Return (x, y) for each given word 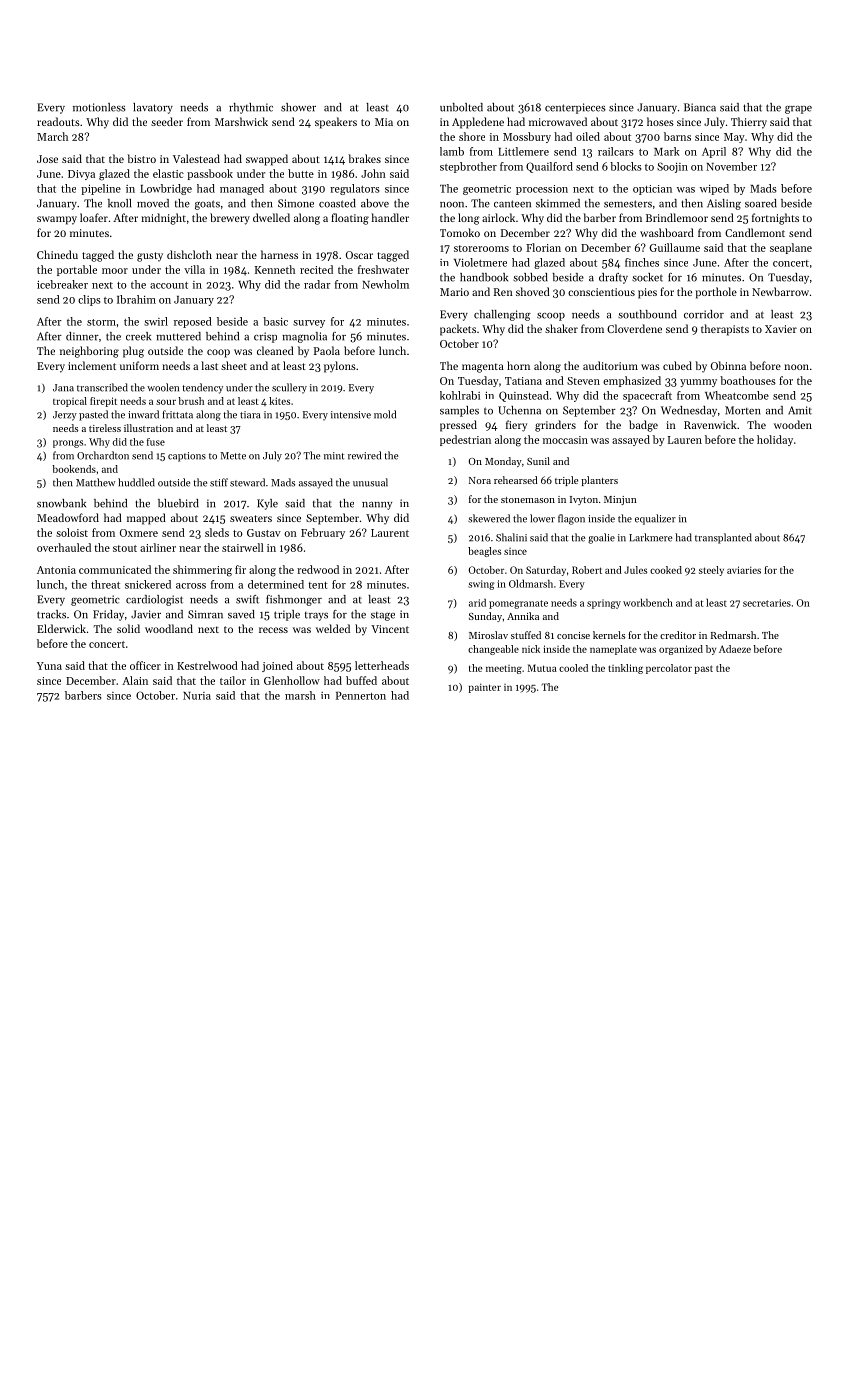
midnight (163, 219)
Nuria (197, 696)
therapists (725, 330)
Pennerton (361, 695)
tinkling (625, 669)
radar (317, 284)
